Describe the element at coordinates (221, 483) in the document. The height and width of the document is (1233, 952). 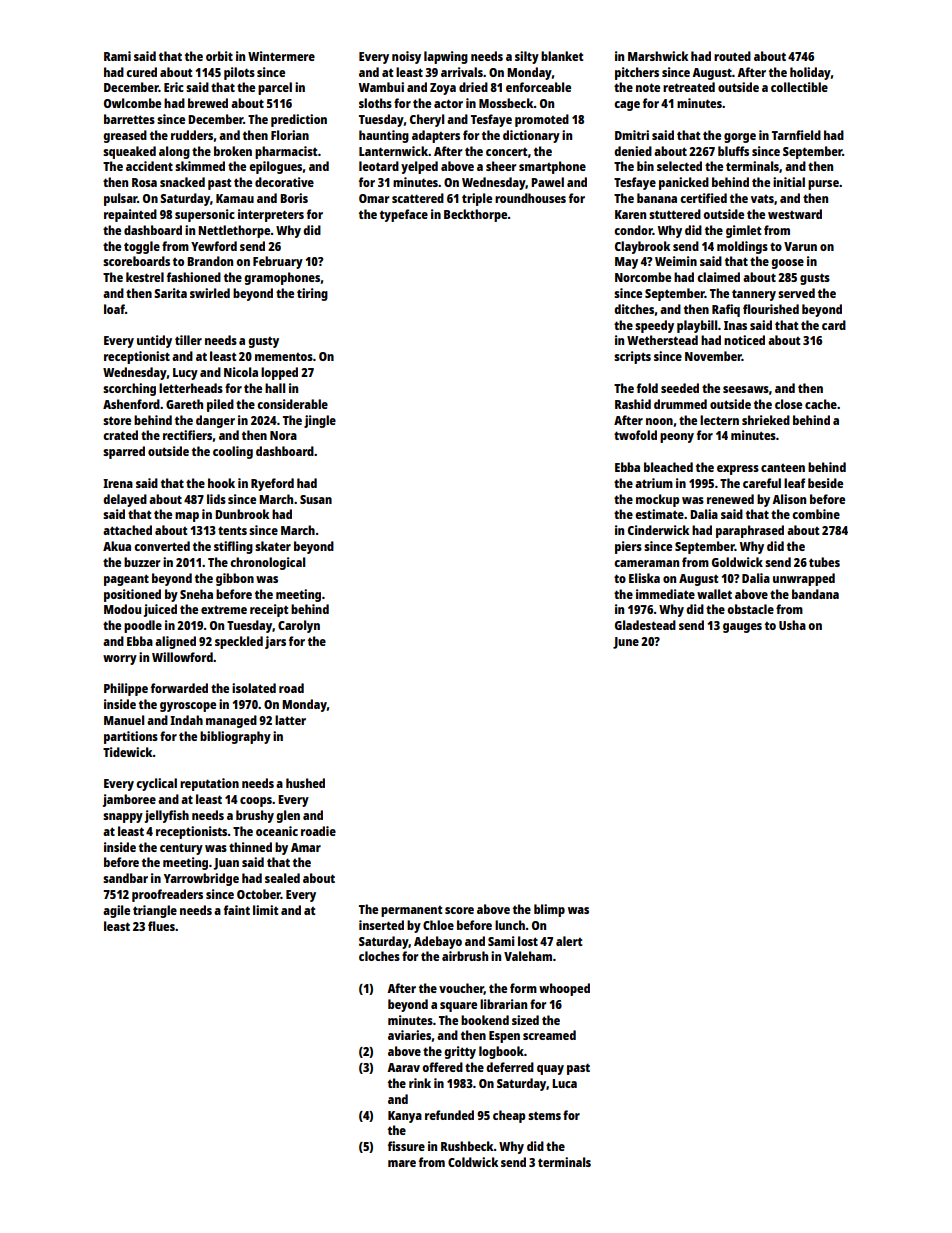
I see `hook` at that location.
